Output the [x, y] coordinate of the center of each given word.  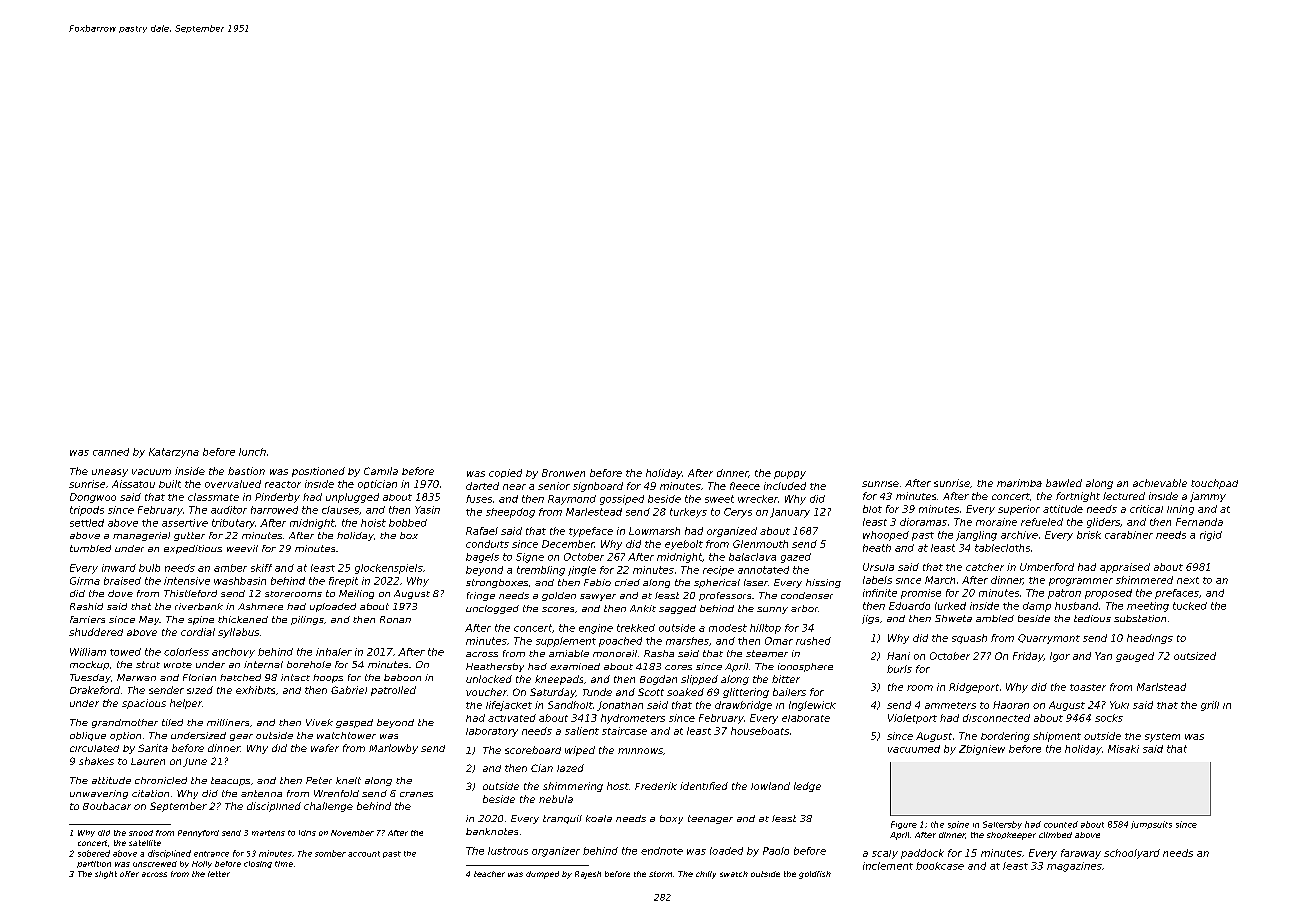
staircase [624, 731]
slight [106, 875]
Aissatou [133, 484]
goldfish [815, 875]
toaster [1088, 687]
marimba [1019, 483]
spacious [144, 704]
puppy [790, 475]
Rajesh [588, 875]
